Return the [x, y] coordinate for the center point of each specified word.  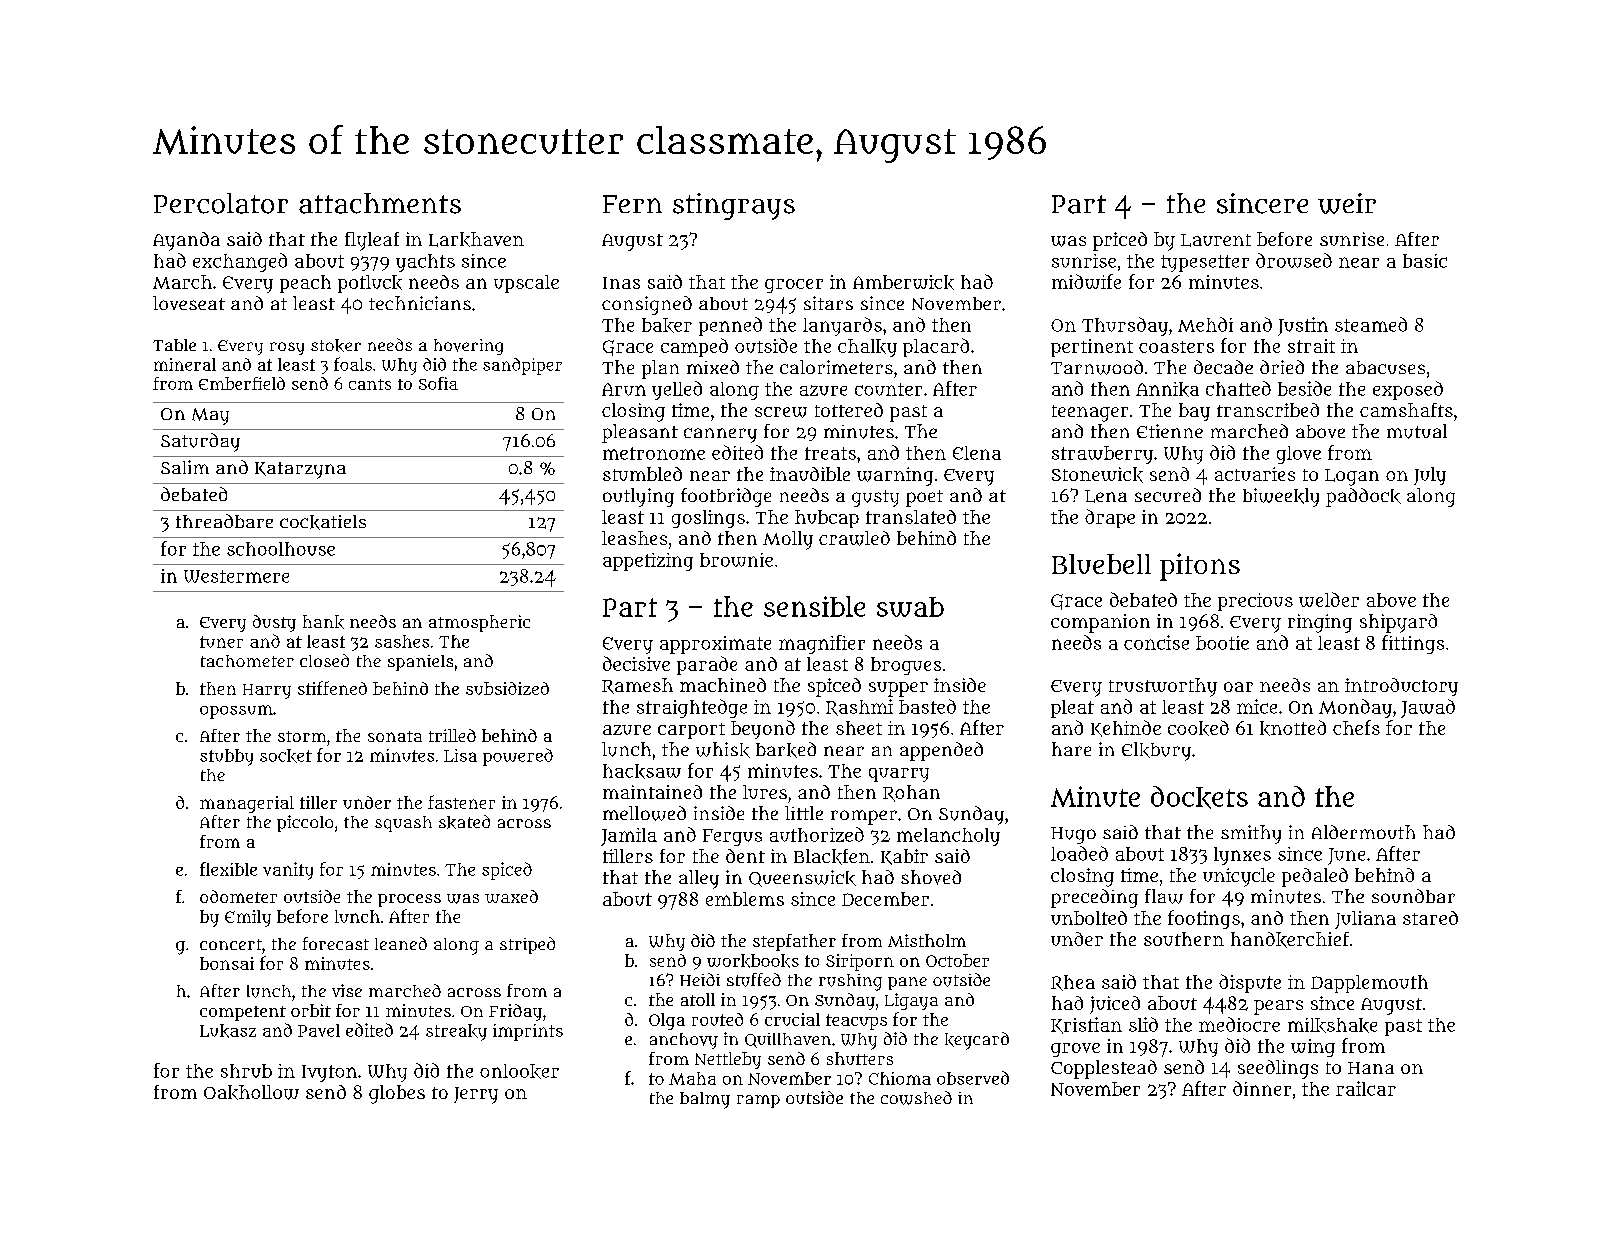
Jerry [476, 1095]
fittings [1413, 644]
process [409, 900]
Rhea [1073, 983]
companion [1100, 623]
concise [1156, 642]
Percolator [221, 203]
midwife [1086, 281]
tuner [221, 642]
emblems [745, 899]
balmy [705, 1100]
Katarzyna [300, 470]
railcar [1366, 1088]
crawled [854, 538]
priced [1120, 241]
